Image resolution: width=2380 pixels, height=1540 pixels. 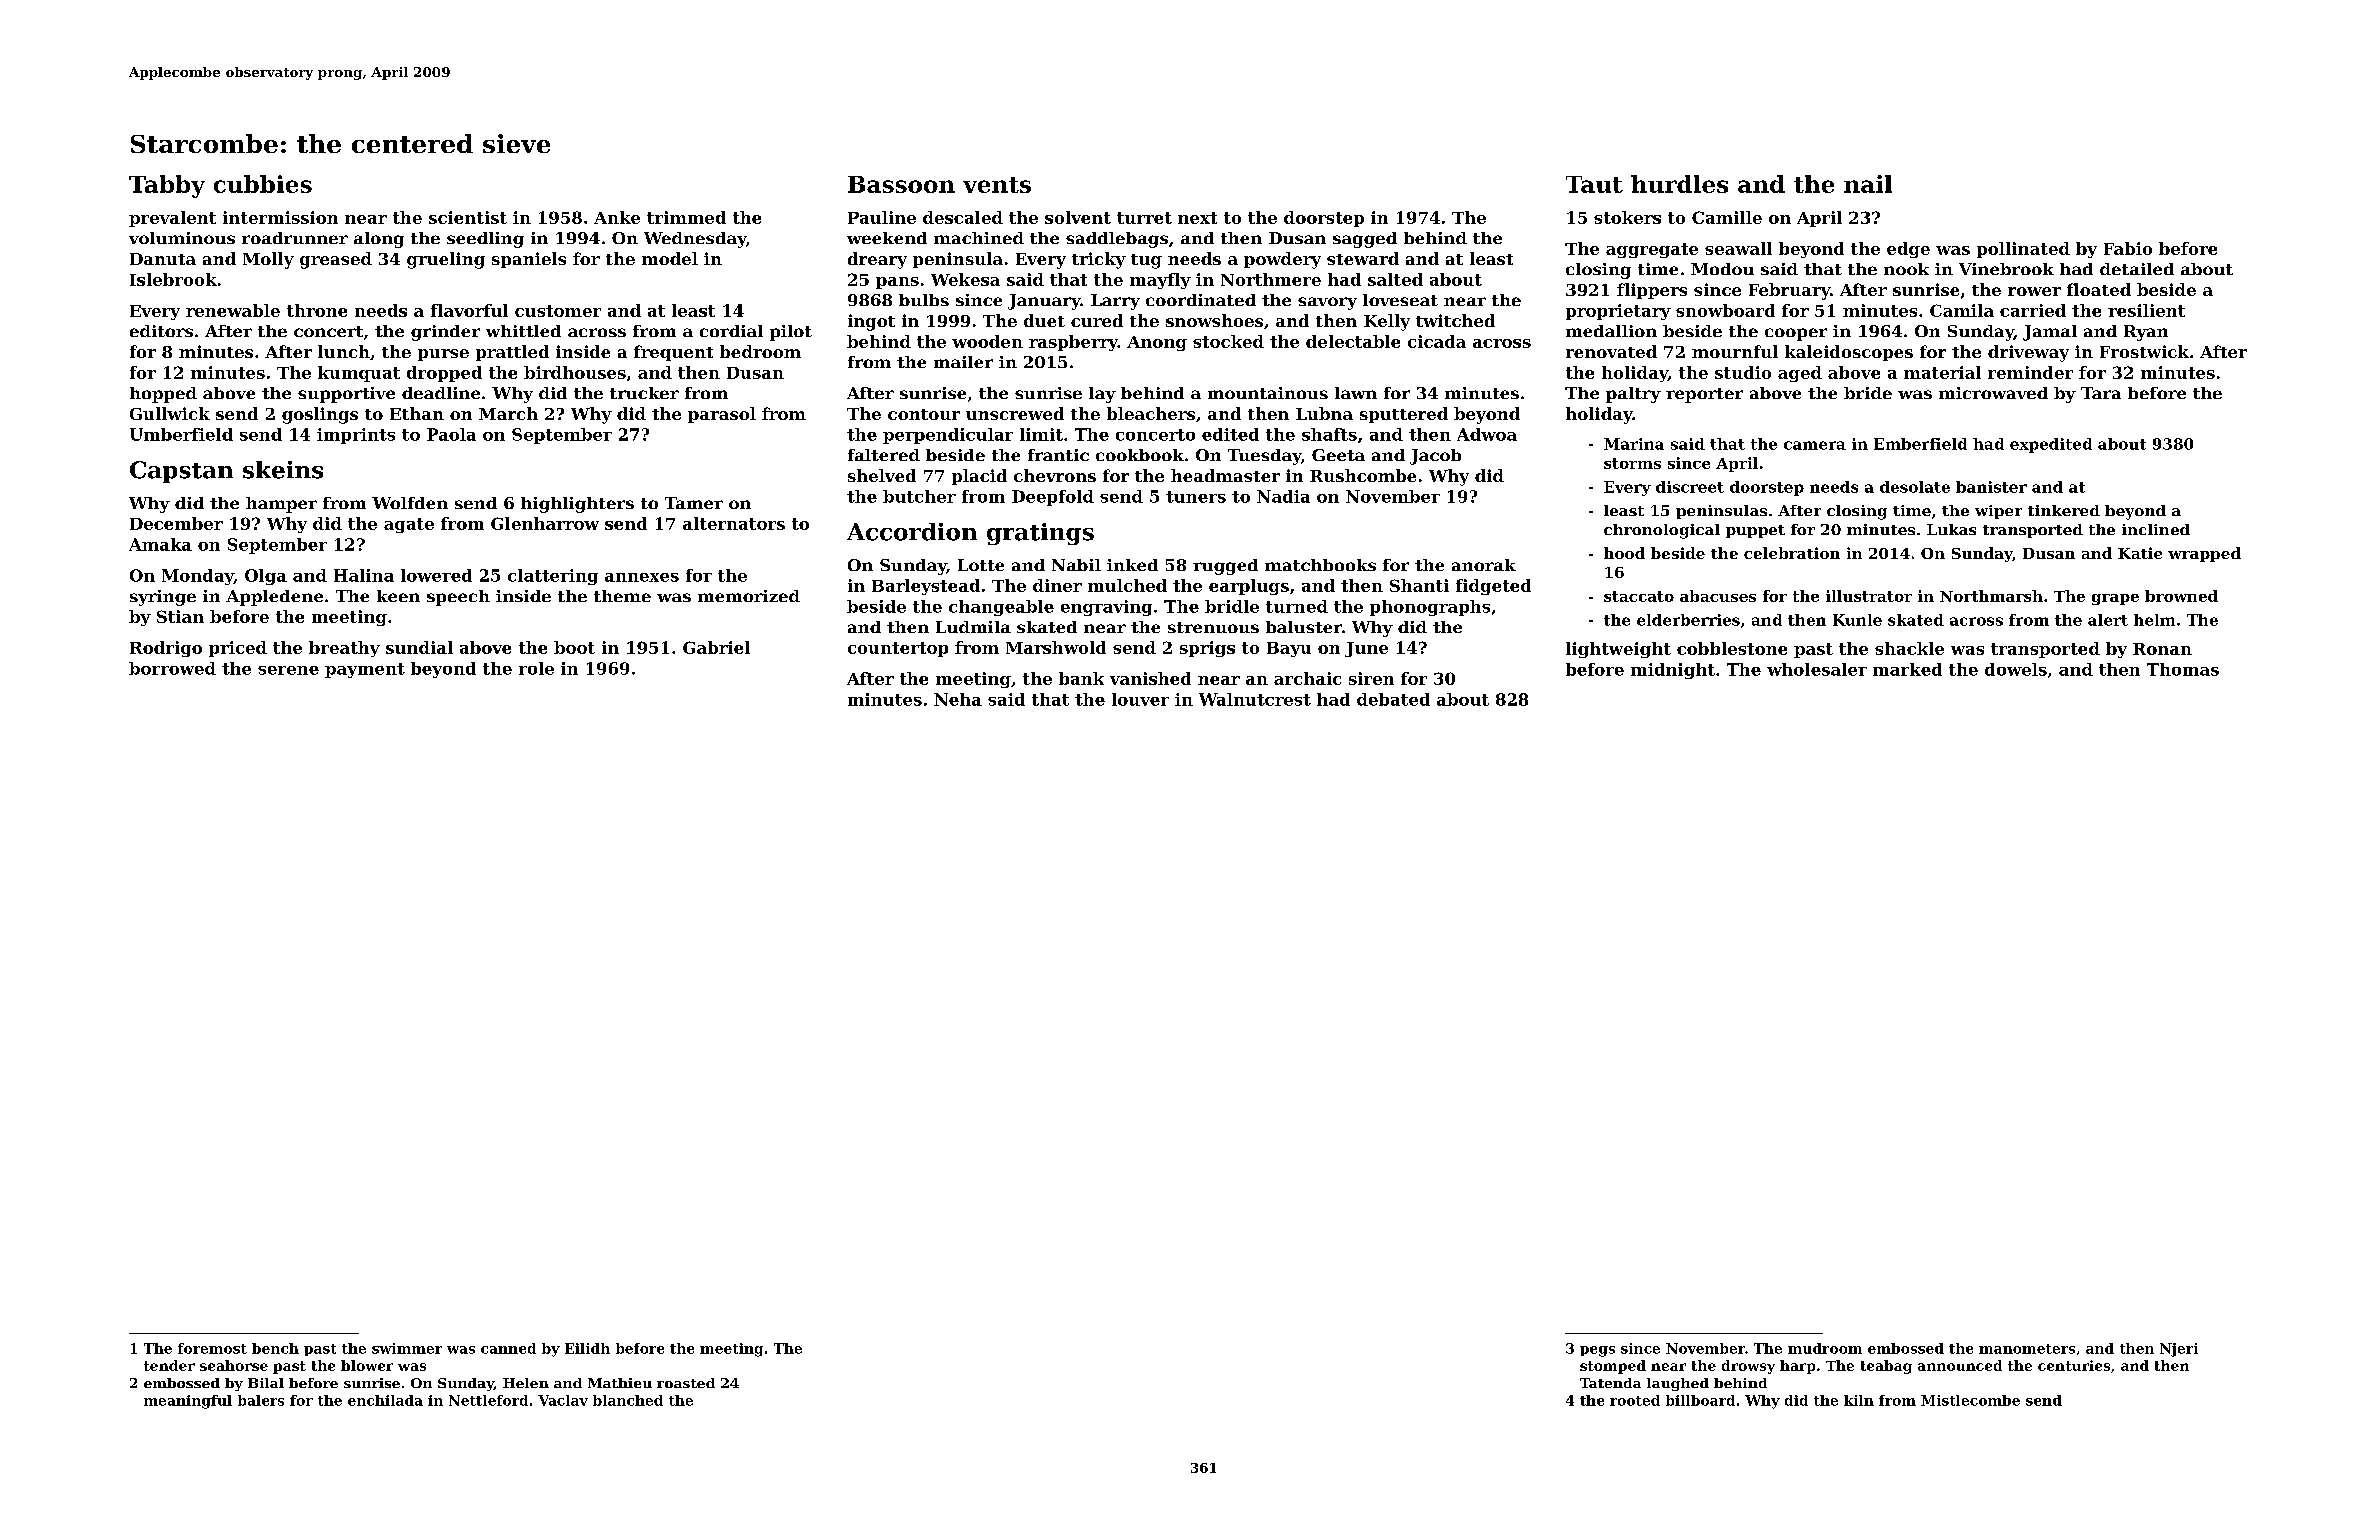 What do you see at coordinates (686, 1383) in the screenshot?
I see `roasted` at bounding box center [686, 1383].
